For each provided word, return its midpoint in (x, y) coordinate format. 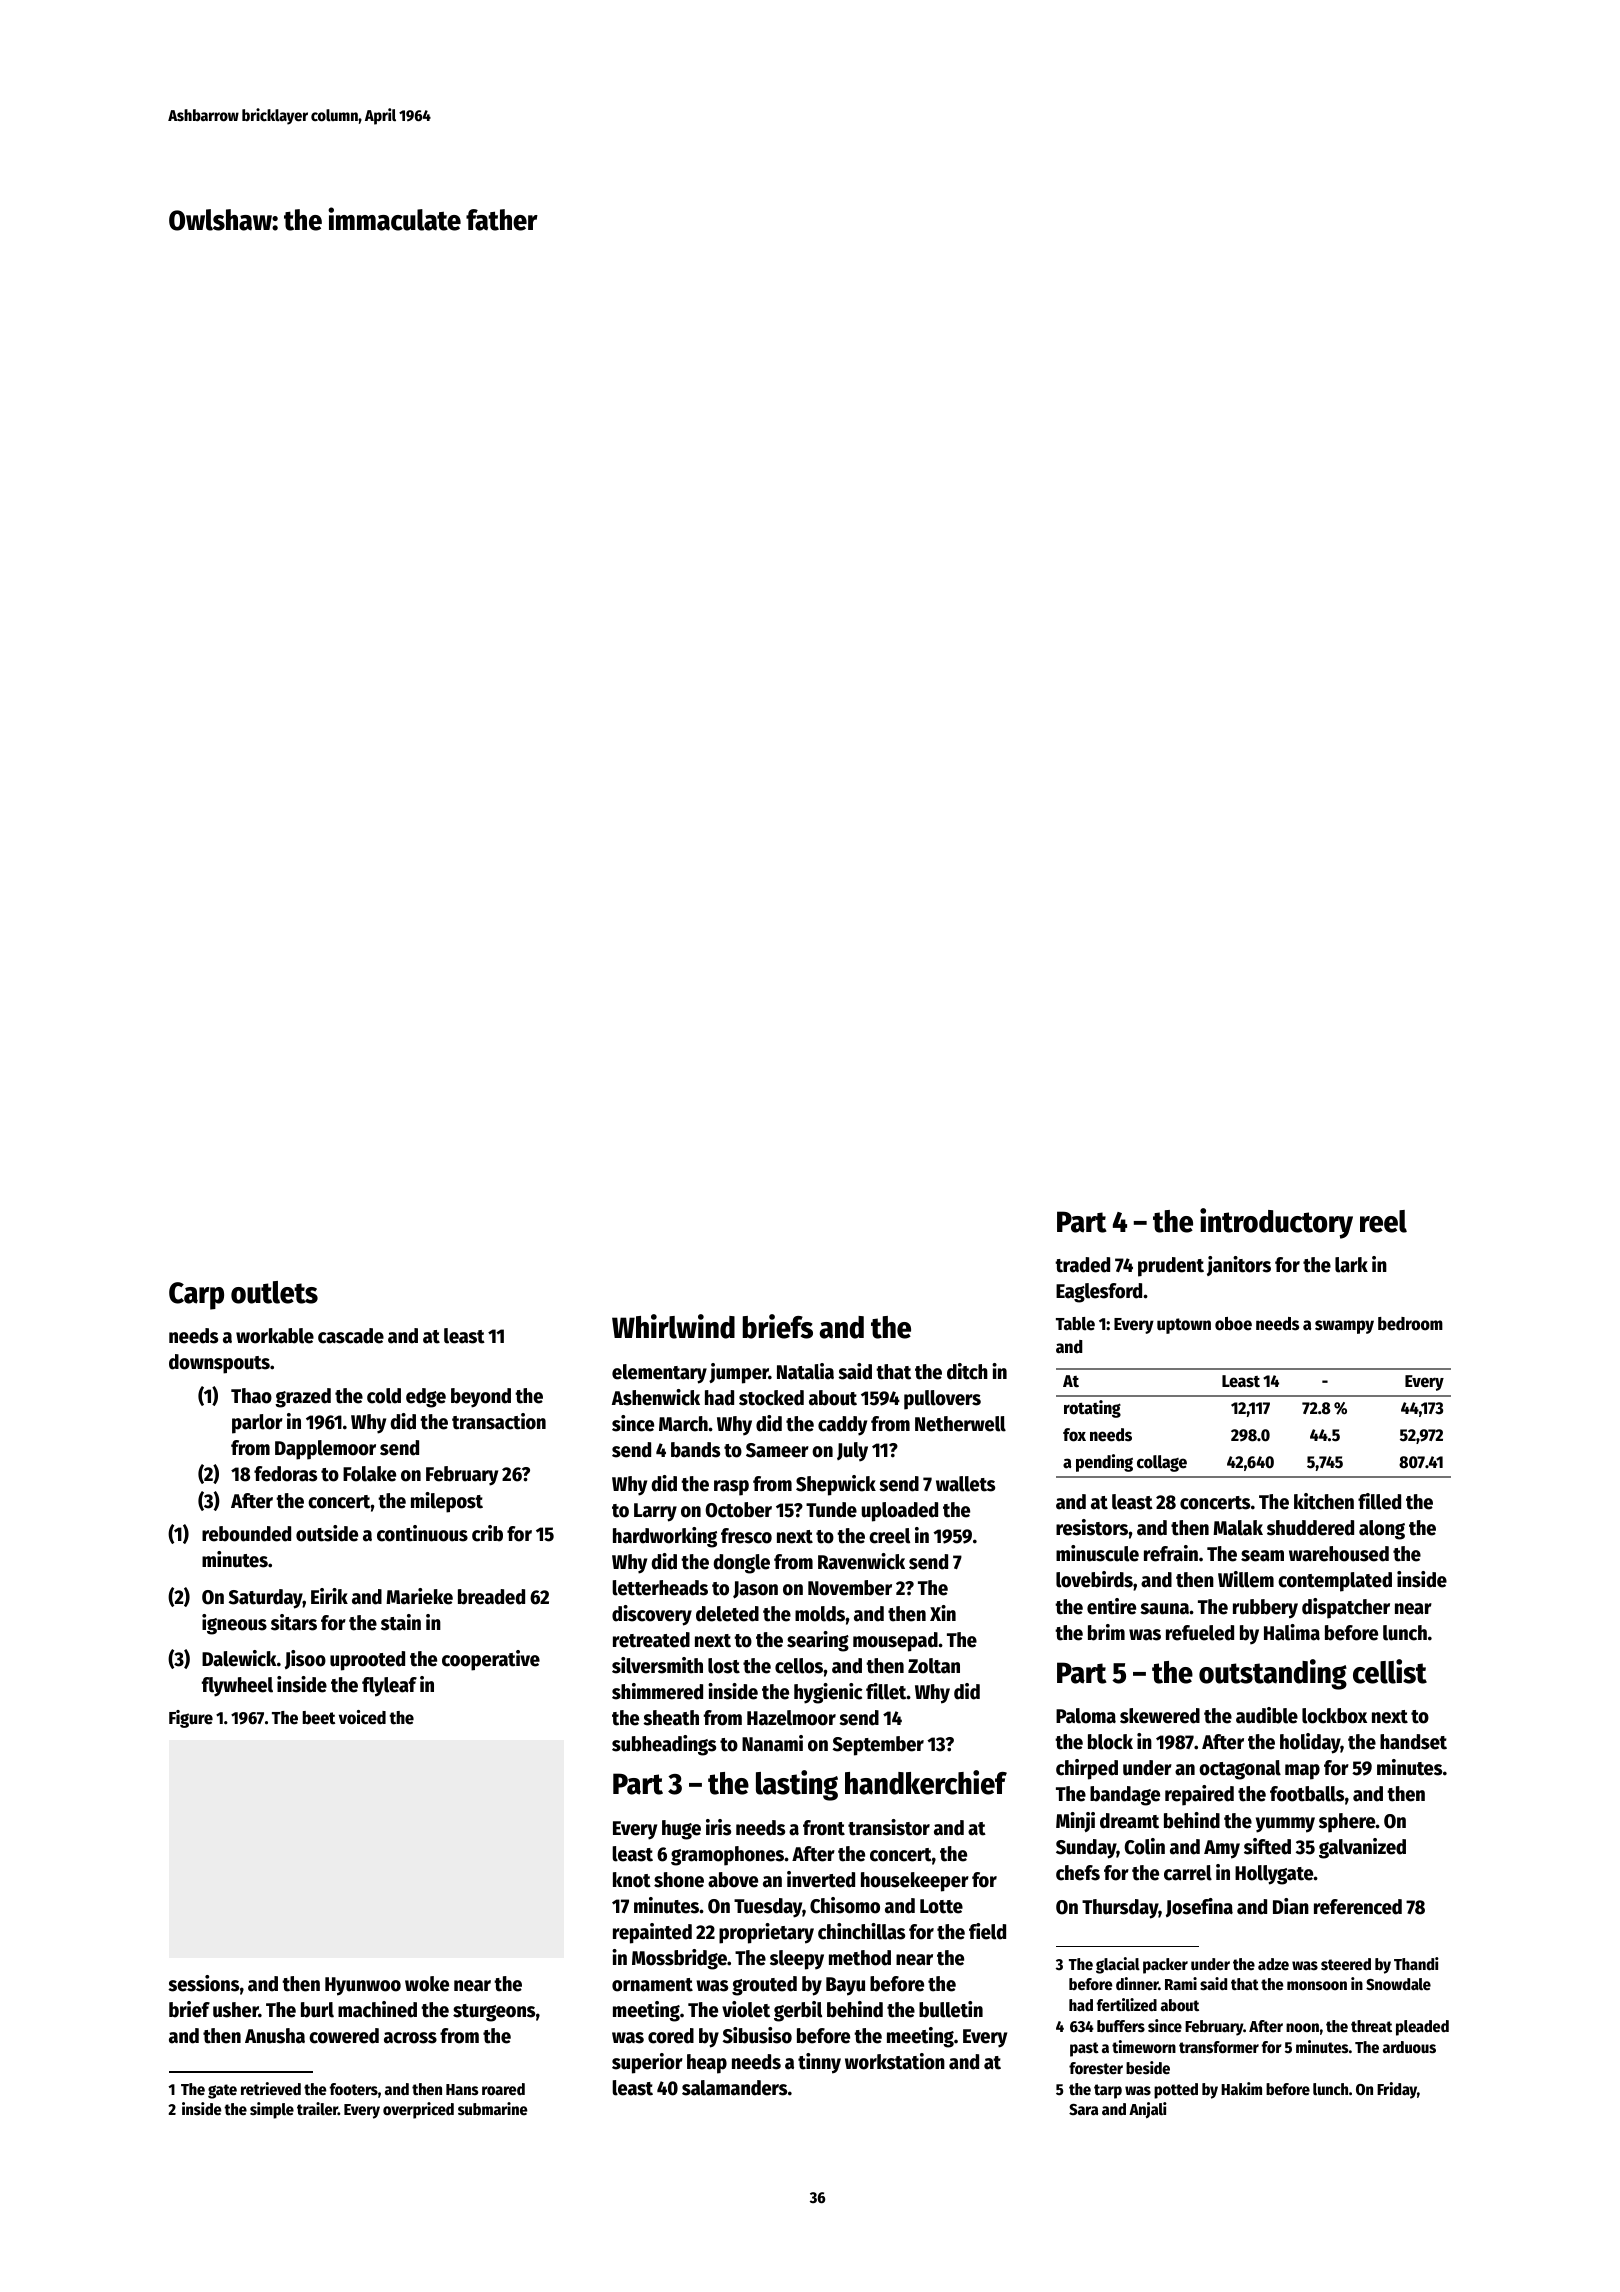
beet (318, 1718)
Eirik (329, 1596)
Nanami (772, 1743)
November (850, 1588)
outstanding (1273, 1674)
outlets (274, 1292)
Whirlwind (673, 1326)
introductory (1276, 1223)
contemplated (1335, 1582)
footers (354, 2089)
